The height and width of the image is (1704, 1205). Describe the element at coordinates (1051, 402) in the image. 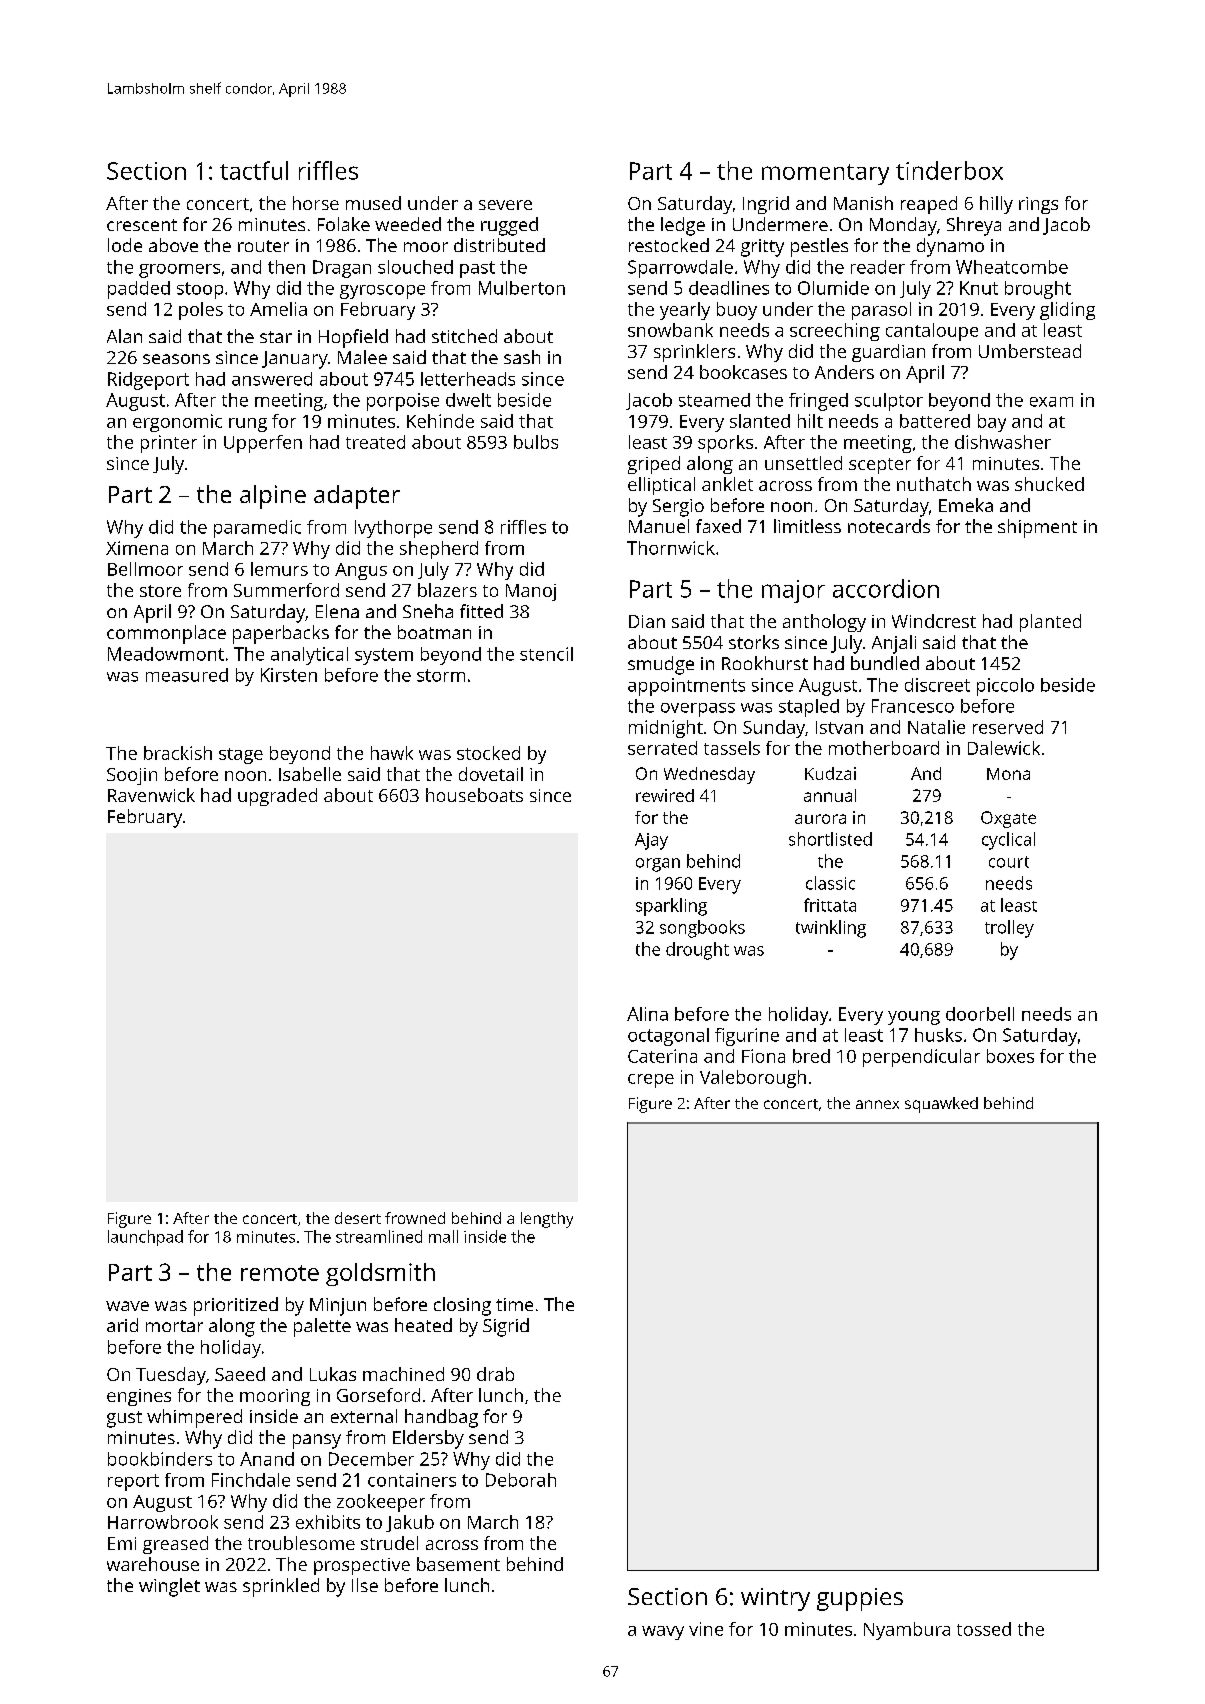

I see `exam` at that location.
